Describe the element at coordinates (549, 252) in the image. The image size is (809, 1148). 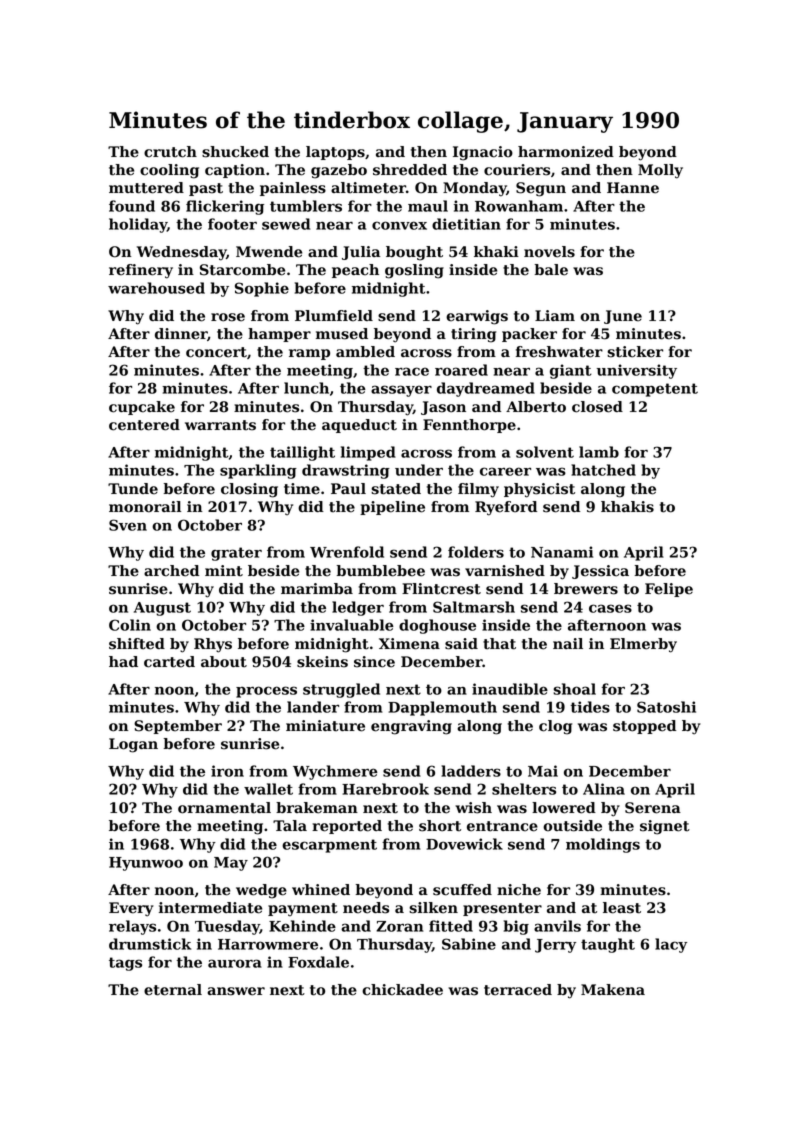
I see `novels` at that location.
